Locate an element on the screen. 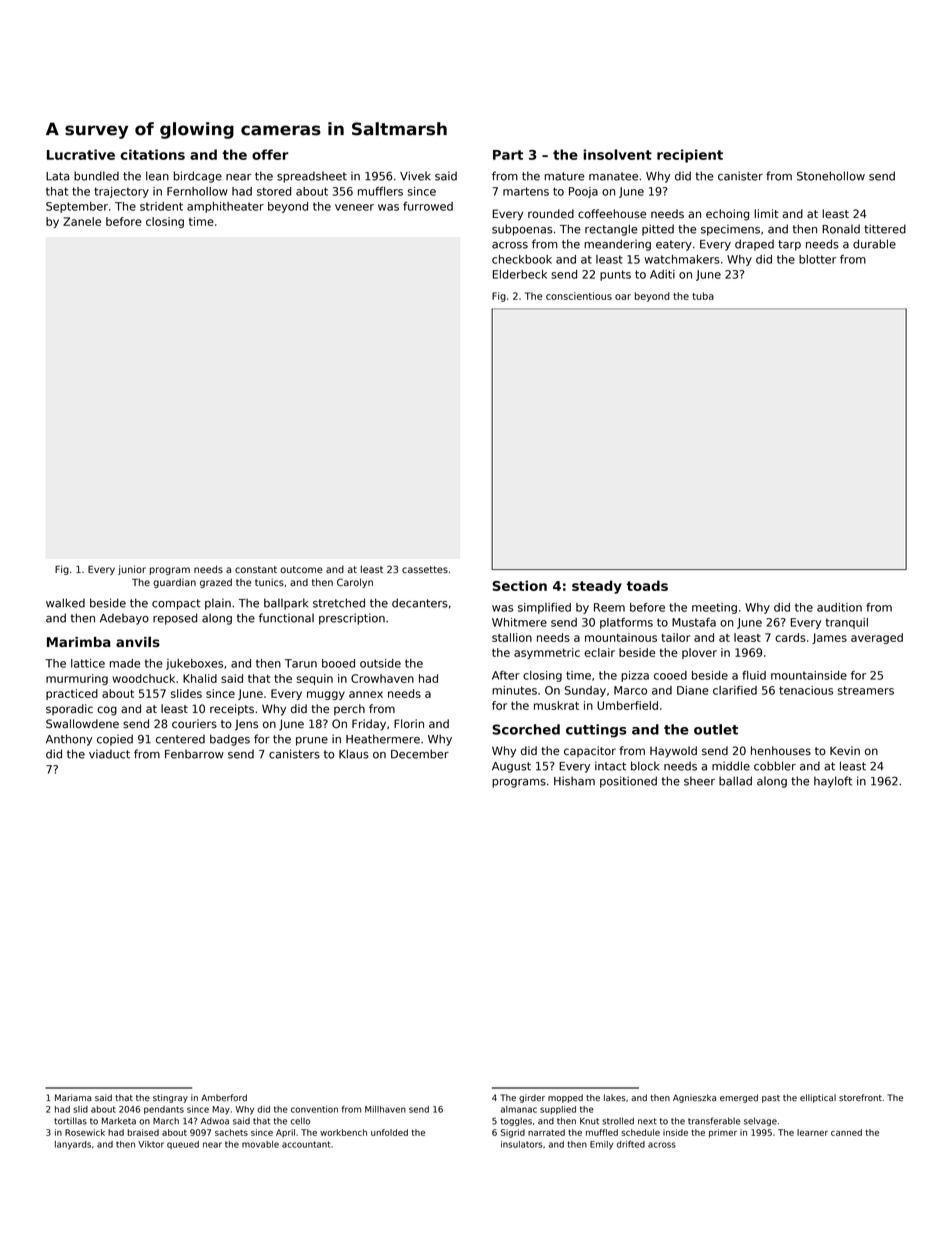 This screenshot has height=1233, width=952. Part is located at coordinates (508, 155).
